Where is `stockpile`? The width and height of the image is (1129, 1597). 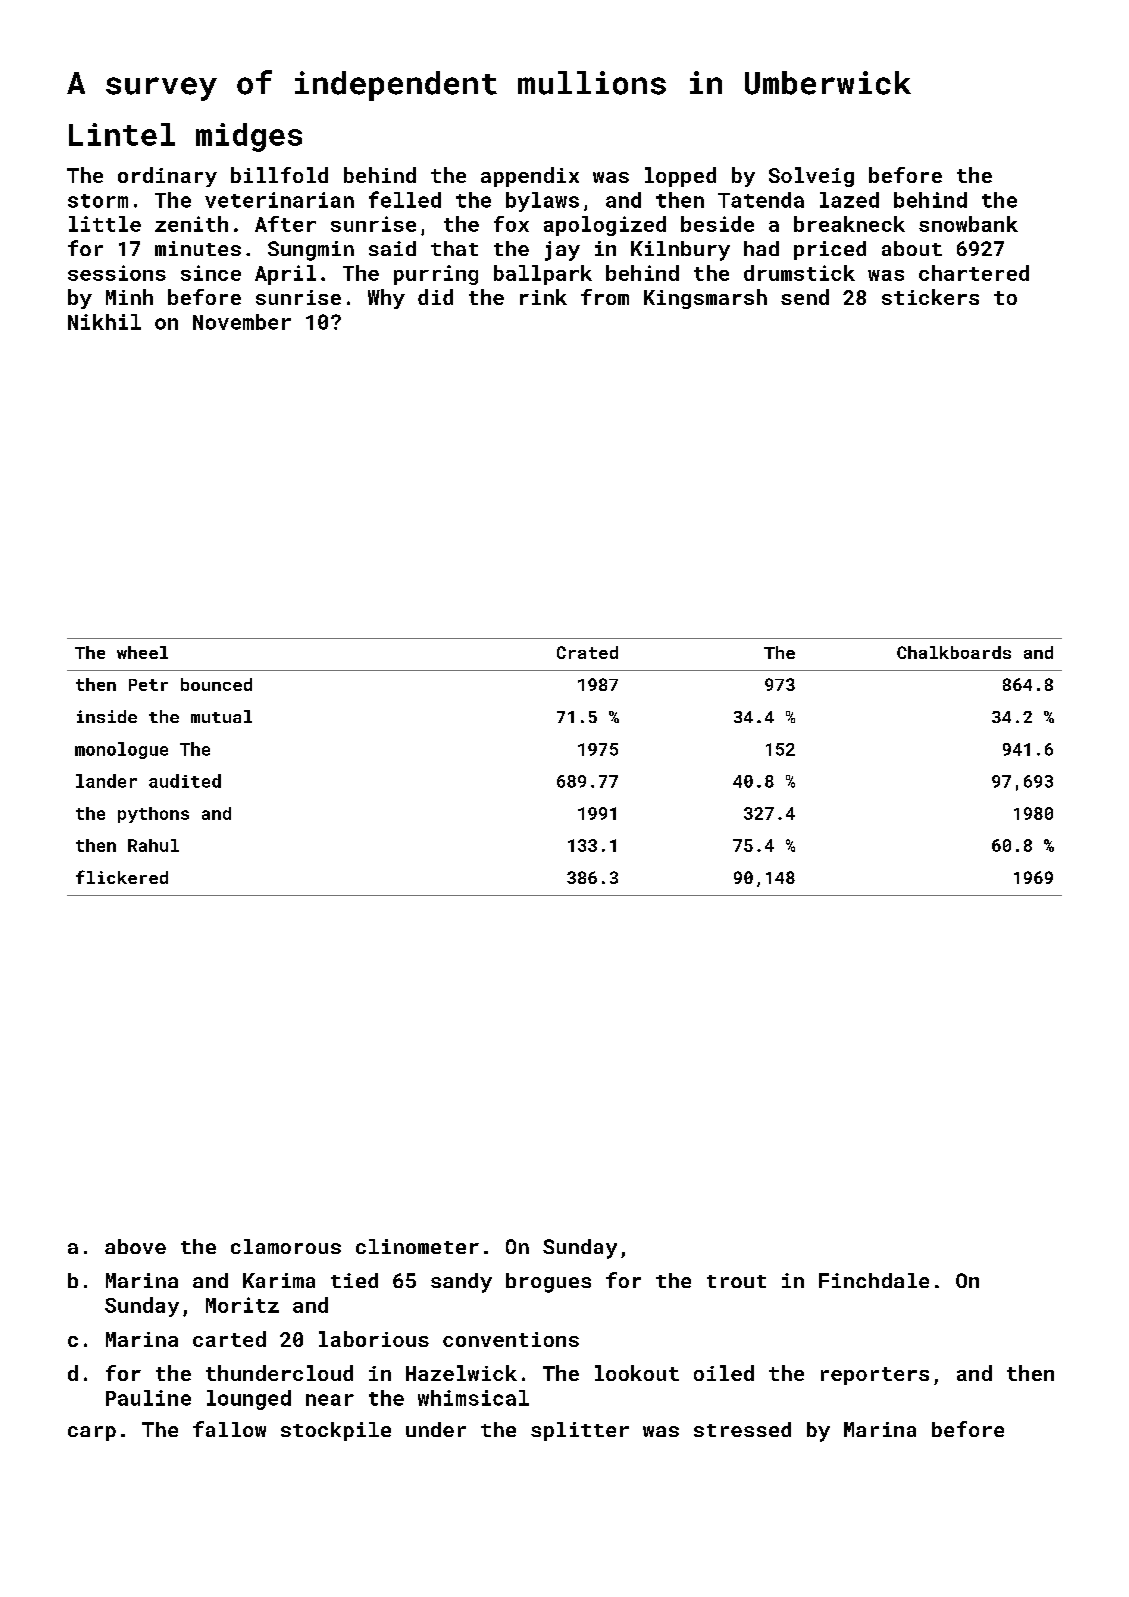
stockpile is located at coordinates (336, 1431).
